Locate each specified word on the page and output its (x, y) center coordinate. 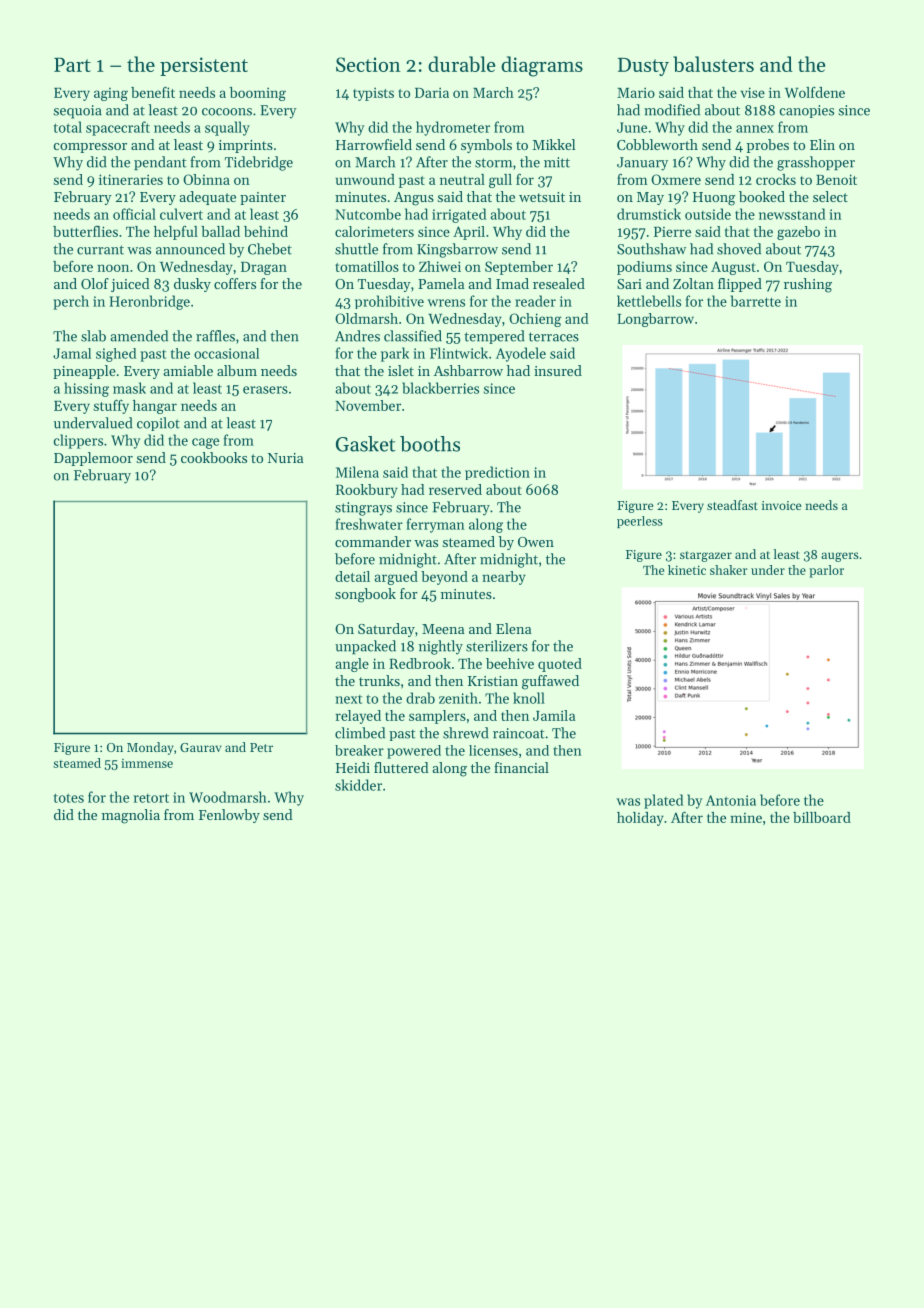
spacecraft (118, 128)
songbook (365, 595)
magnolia (131, 816)
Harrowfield (374, 144)
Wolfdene (815, 92)
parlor (826, 571)
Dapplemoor (93, 459)
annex (755, 129)
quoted (560, 665)
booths (430, 444)
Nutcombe (368, 214)
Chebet (270, 249)
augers (840, 557)
